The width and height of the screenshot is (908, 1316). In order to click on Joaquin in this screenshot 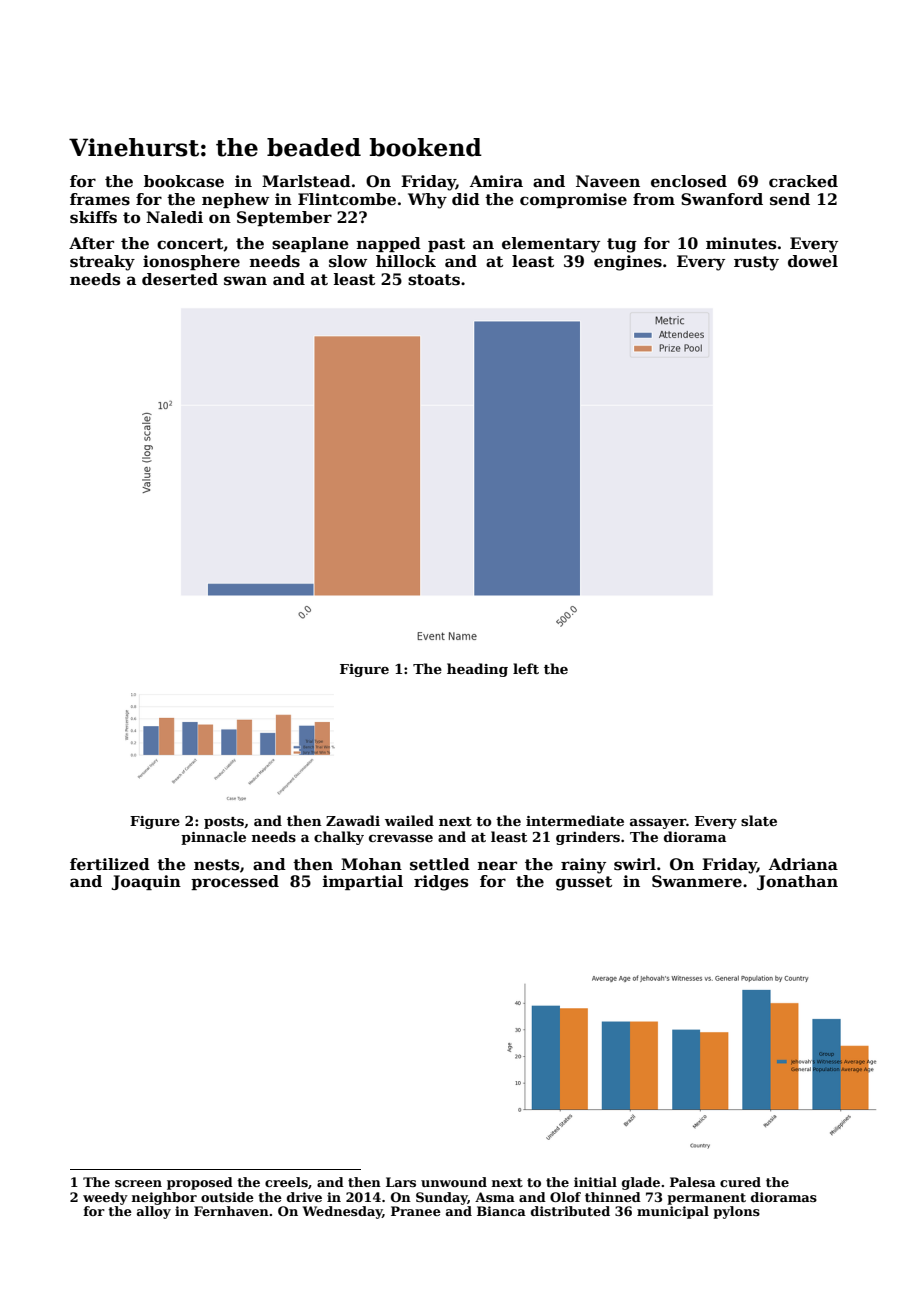, I will do `click(146, 882)`.
